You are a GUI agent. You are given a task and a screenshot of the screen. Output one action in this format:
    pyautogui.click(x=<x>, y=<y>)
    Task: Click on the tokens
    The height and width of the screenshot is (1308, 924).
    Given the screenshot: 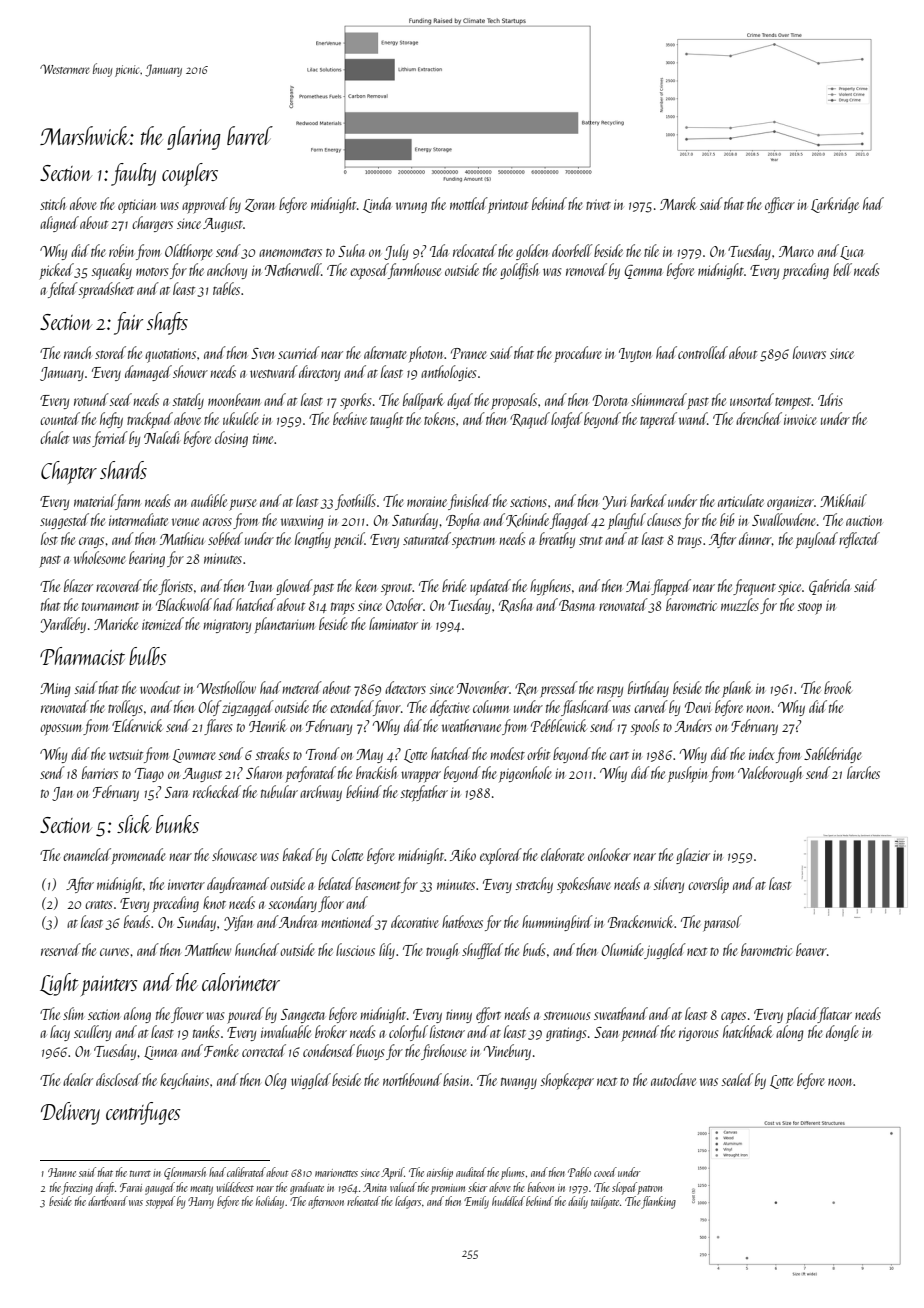 What is the action you would take?
    pyautogui.click(x=439, y=418)
